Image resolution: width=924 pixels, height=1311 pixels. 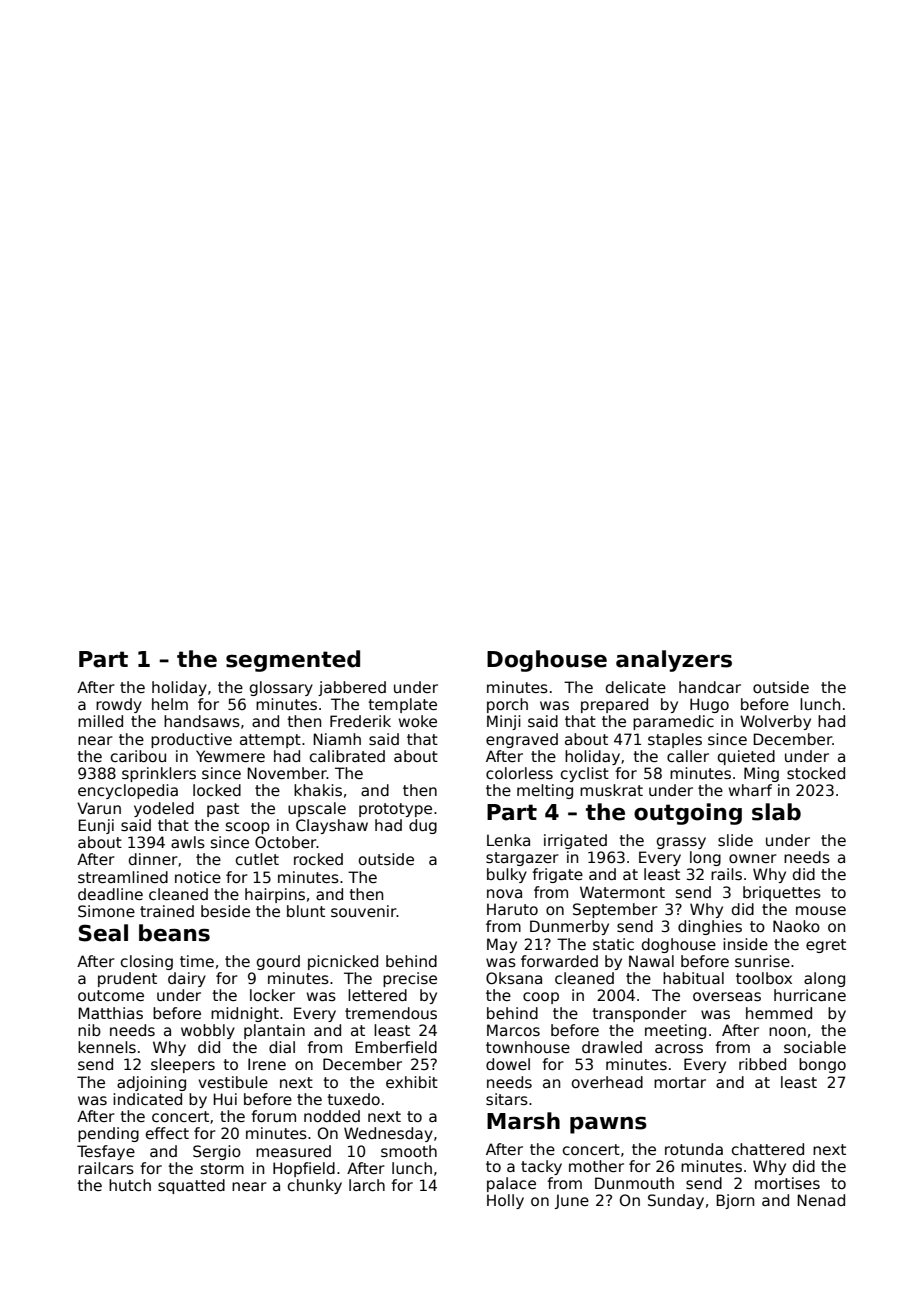 What do you see at coordinates (352, 688) in the image?
I see `jabbered` at bounding box center [352, 688].
